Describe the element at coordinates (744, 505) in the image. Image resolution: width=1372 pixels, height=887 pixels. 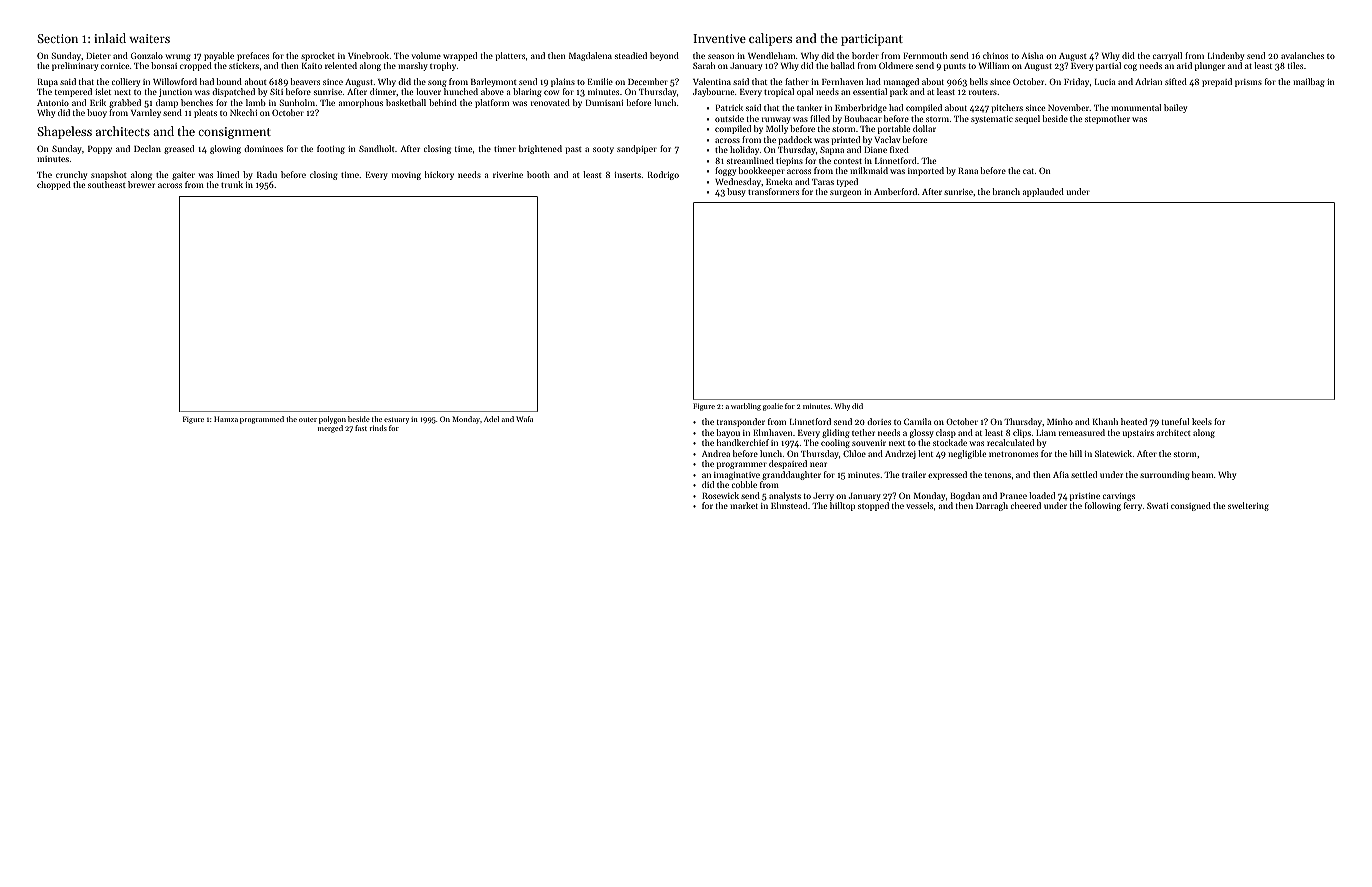
I see `market` at that location.
